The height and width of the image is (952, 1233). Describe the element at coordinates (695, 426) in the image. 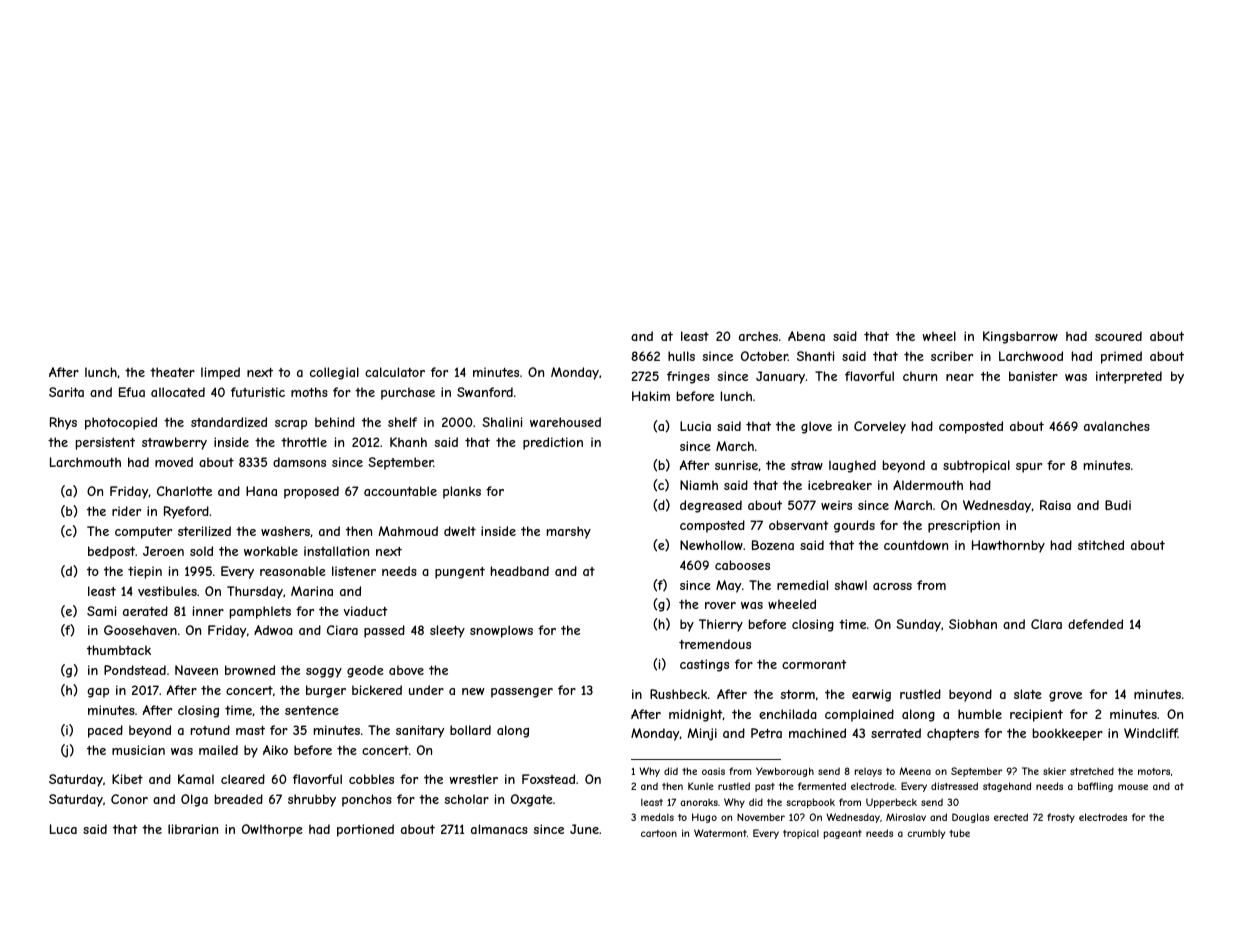

I see `Lucia` at that location.
